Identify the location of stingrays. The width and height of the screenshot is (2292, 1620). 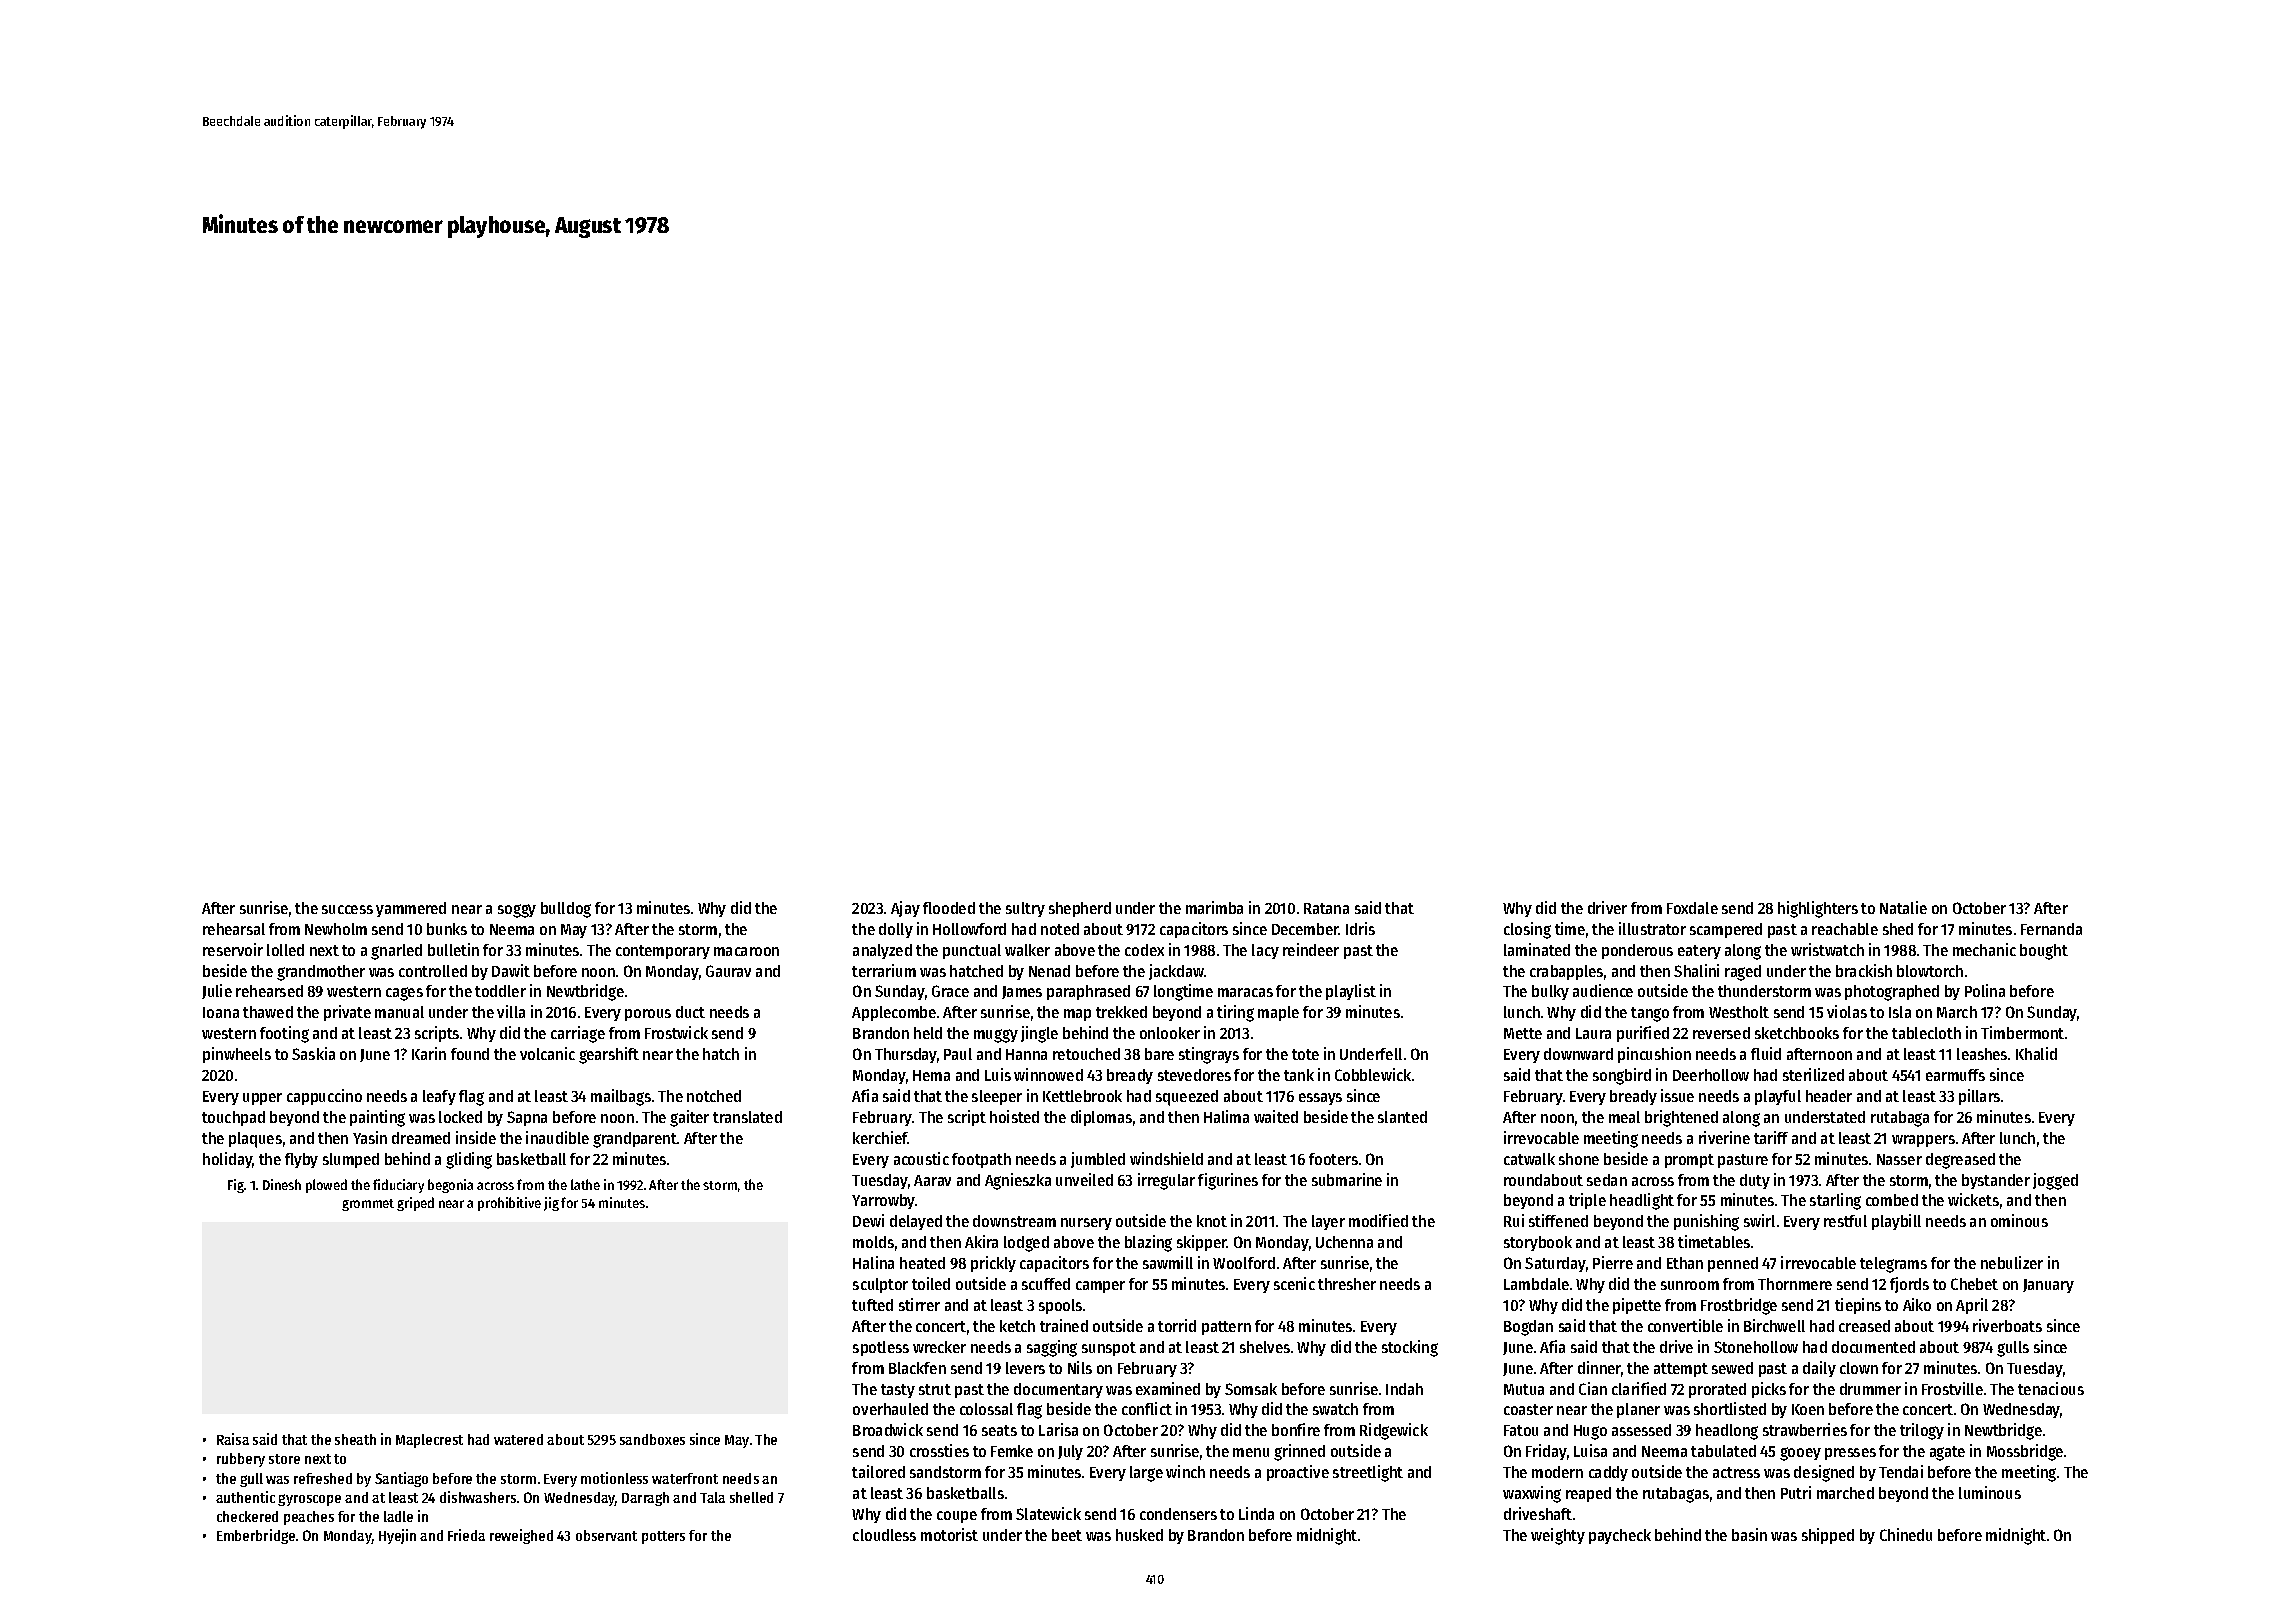
(1209, 1055).
